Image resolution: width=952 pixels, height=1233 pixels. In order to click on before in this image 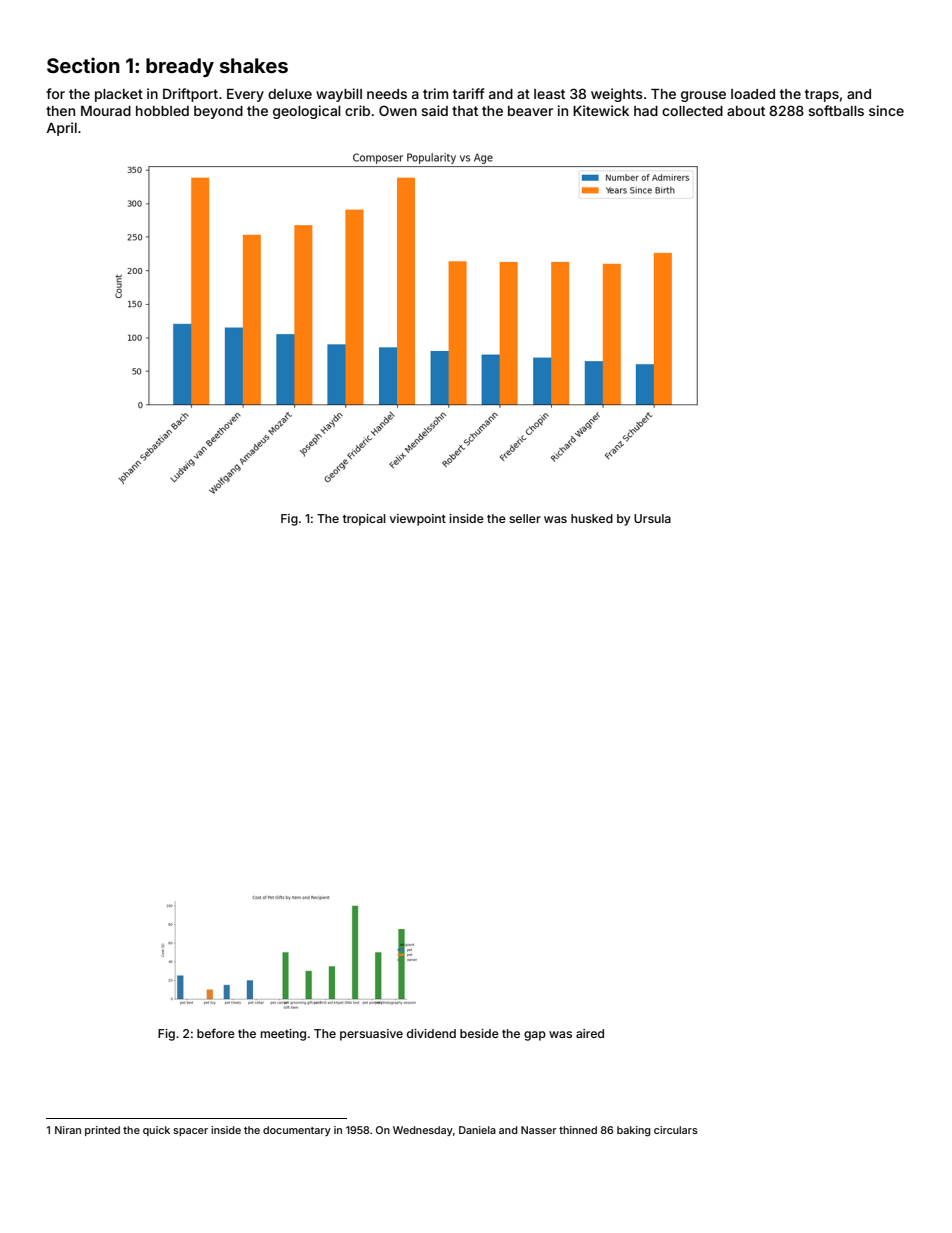, I will do `click(216, 1033)`.
